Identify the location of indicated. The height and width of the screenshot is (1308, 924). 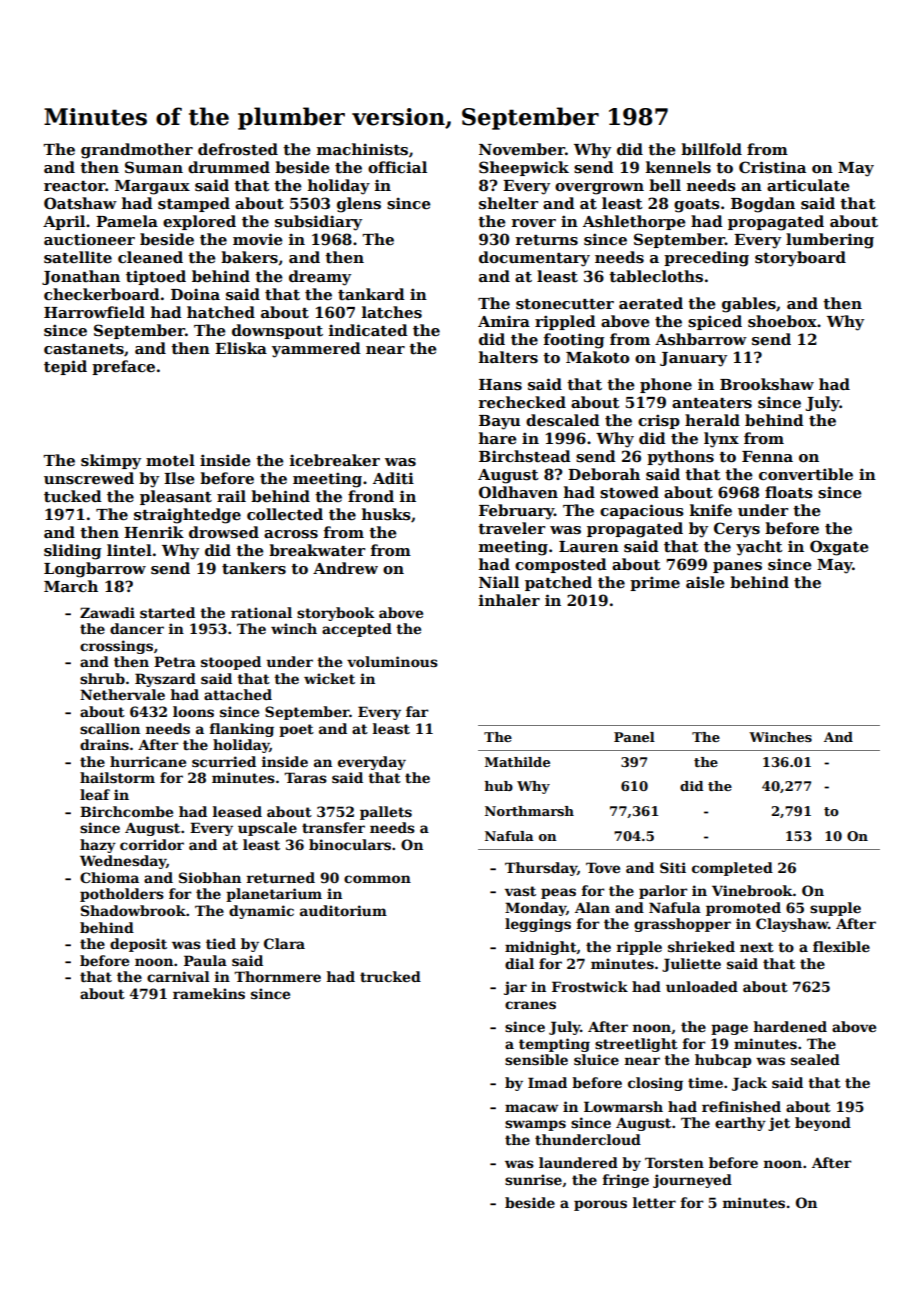
(368, 330).
